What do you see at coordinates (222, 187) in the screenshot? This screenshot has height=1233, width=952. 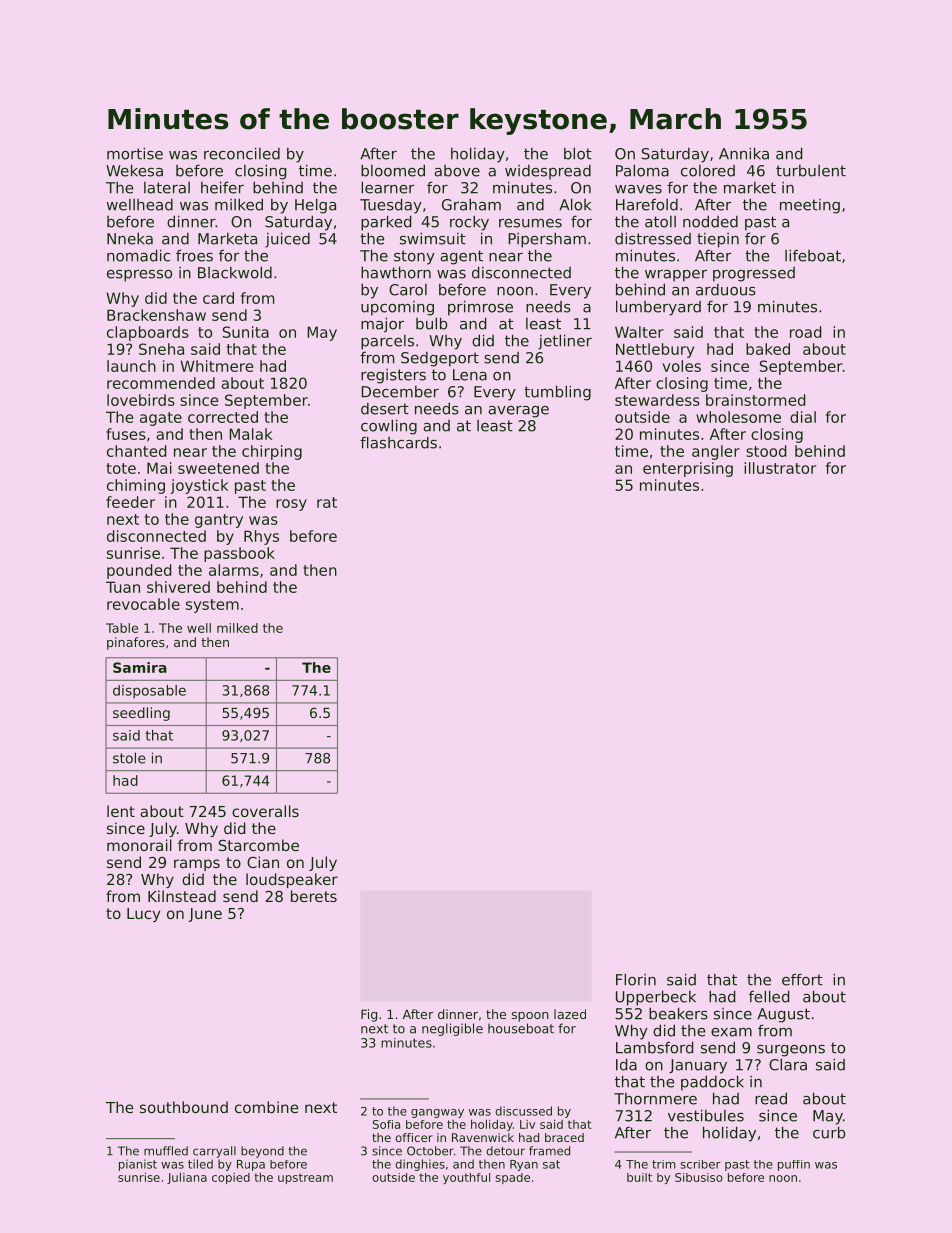 I see `heifer` at bounding box center [222, 187].
